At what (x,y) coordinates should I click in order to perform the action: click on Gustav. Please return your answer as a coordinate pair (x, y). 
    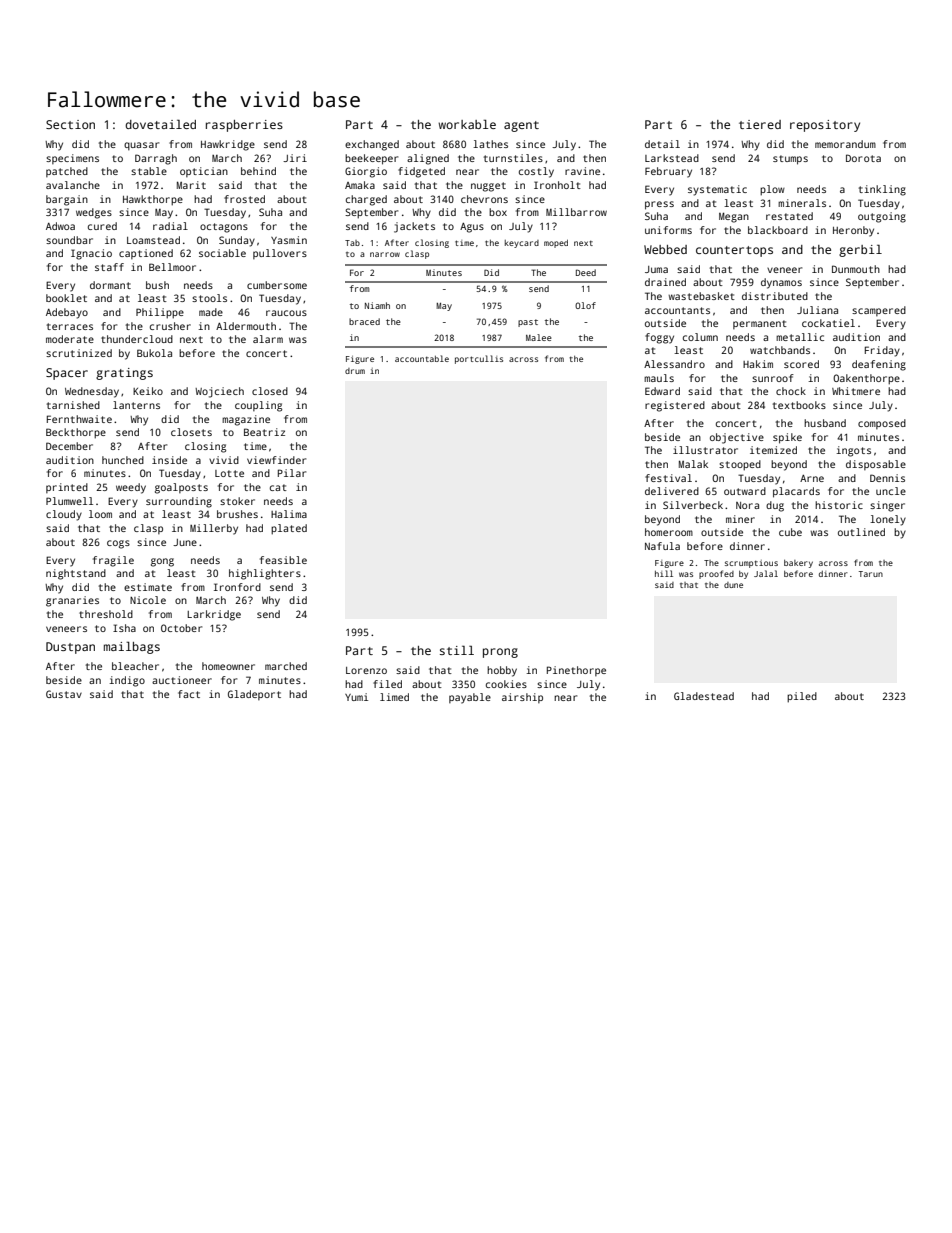
    Looking at the image, I should click on (64, 694).
